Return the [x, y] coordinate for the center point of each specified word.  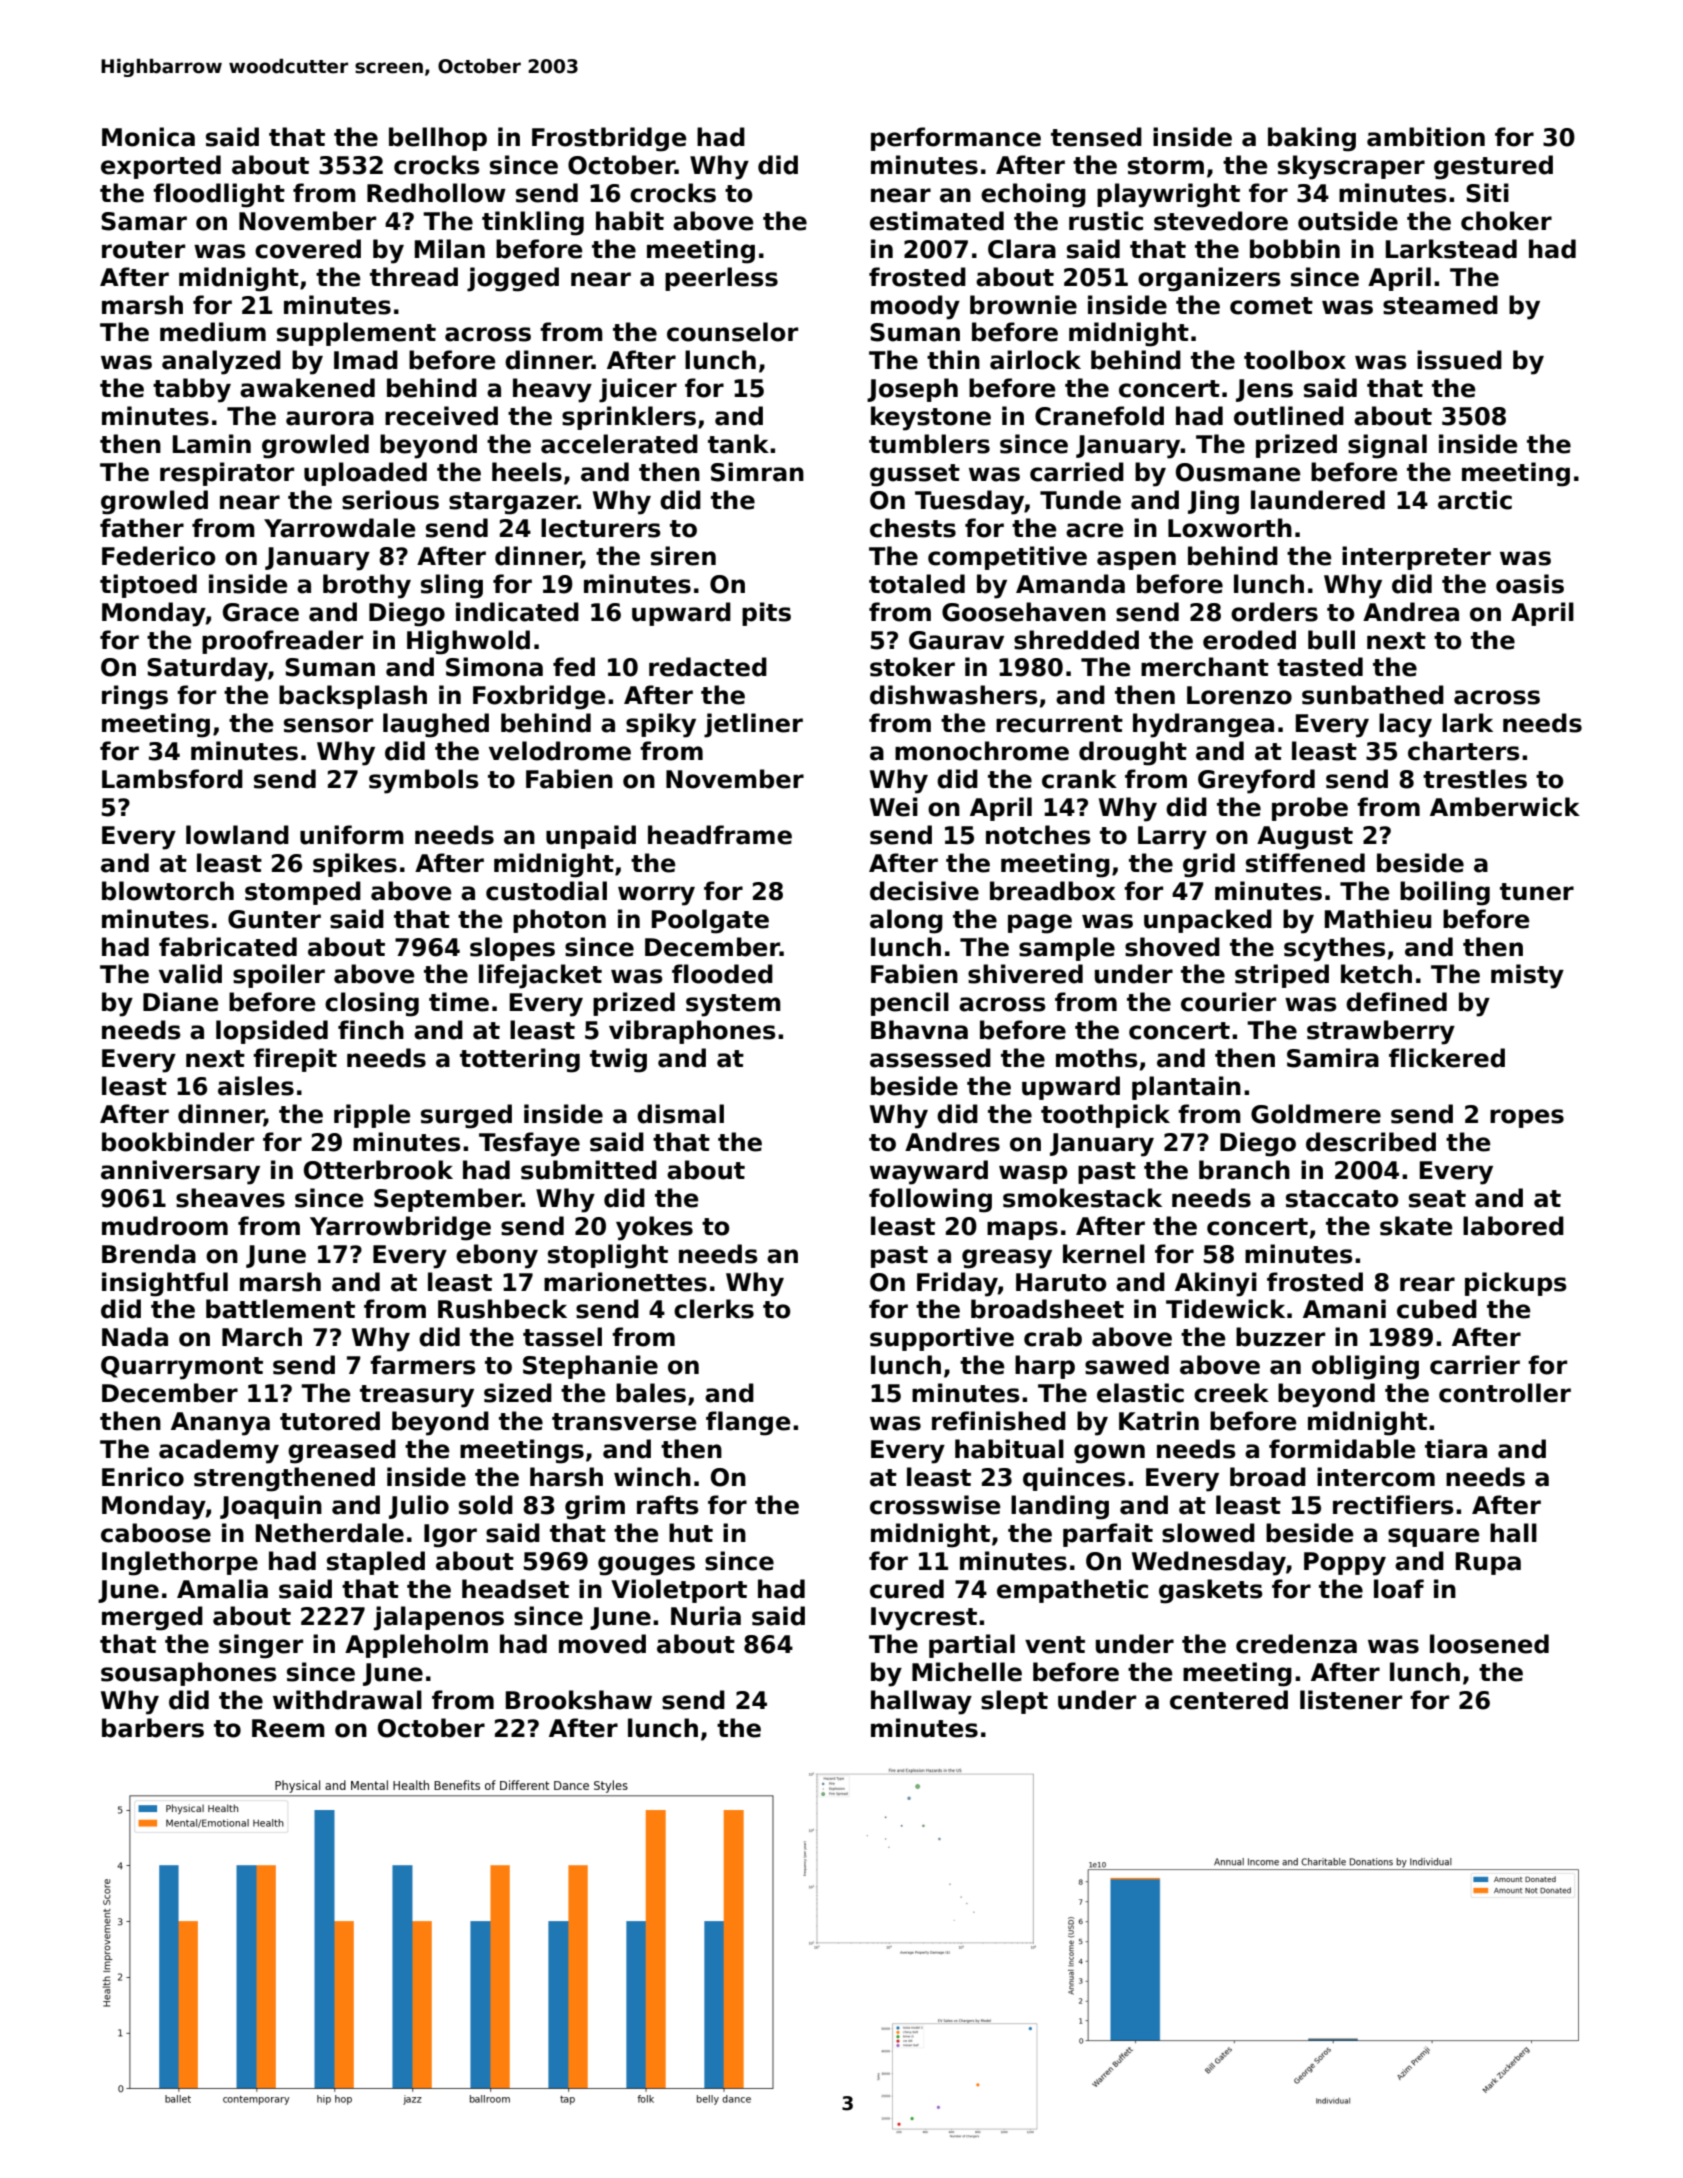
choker [1506, 221]
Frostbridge [609, 139]
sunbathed [1373, 695]
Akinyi [1216, 1284]
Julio [419, 1507]
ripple [372, 1116]
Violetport [679, 1591]
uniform [352, 835]
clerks [714, 1309]
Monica [148, 137]
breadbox [1052, 891]
